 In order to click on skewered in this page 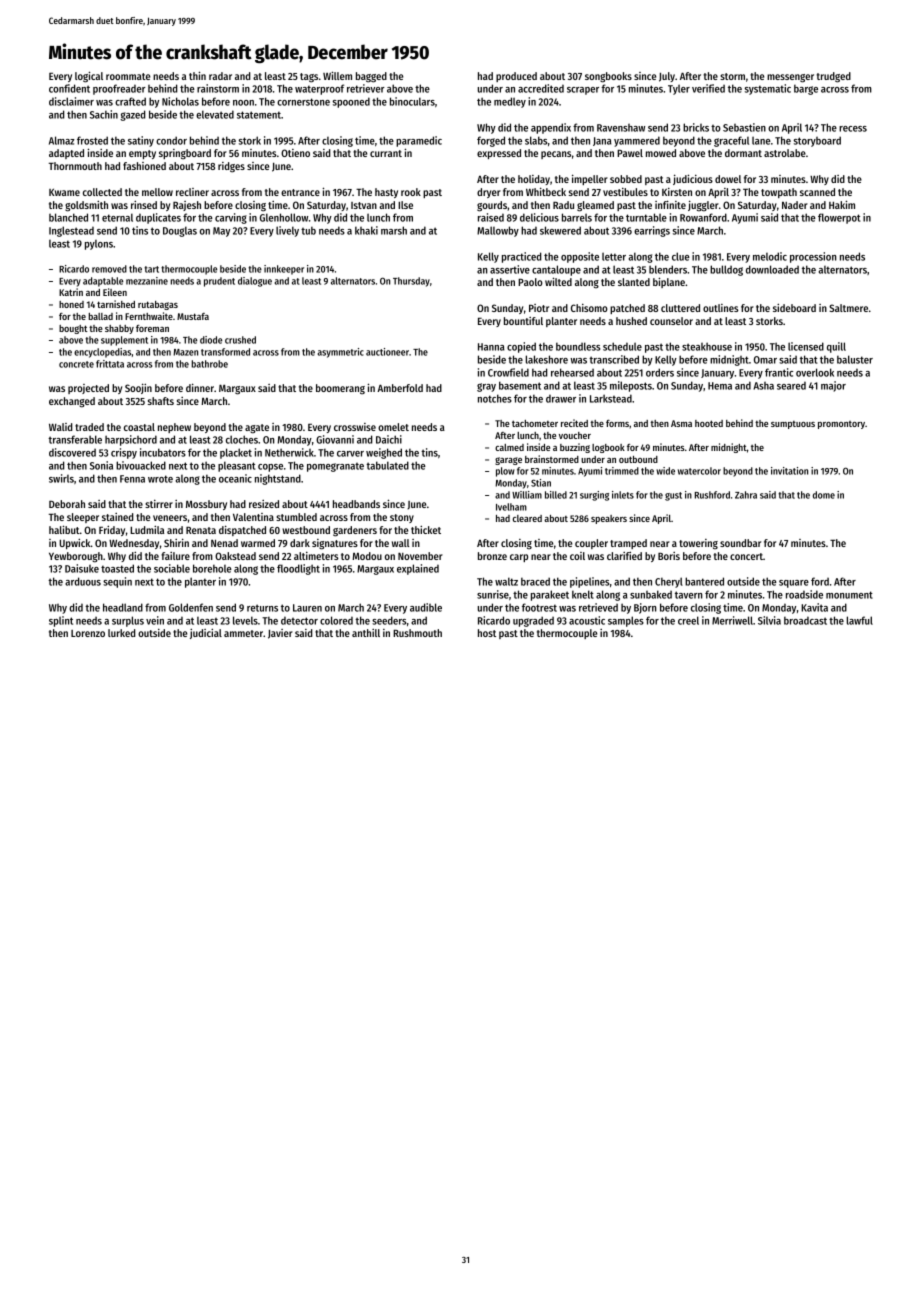, I will do `click(560, 230)`.
